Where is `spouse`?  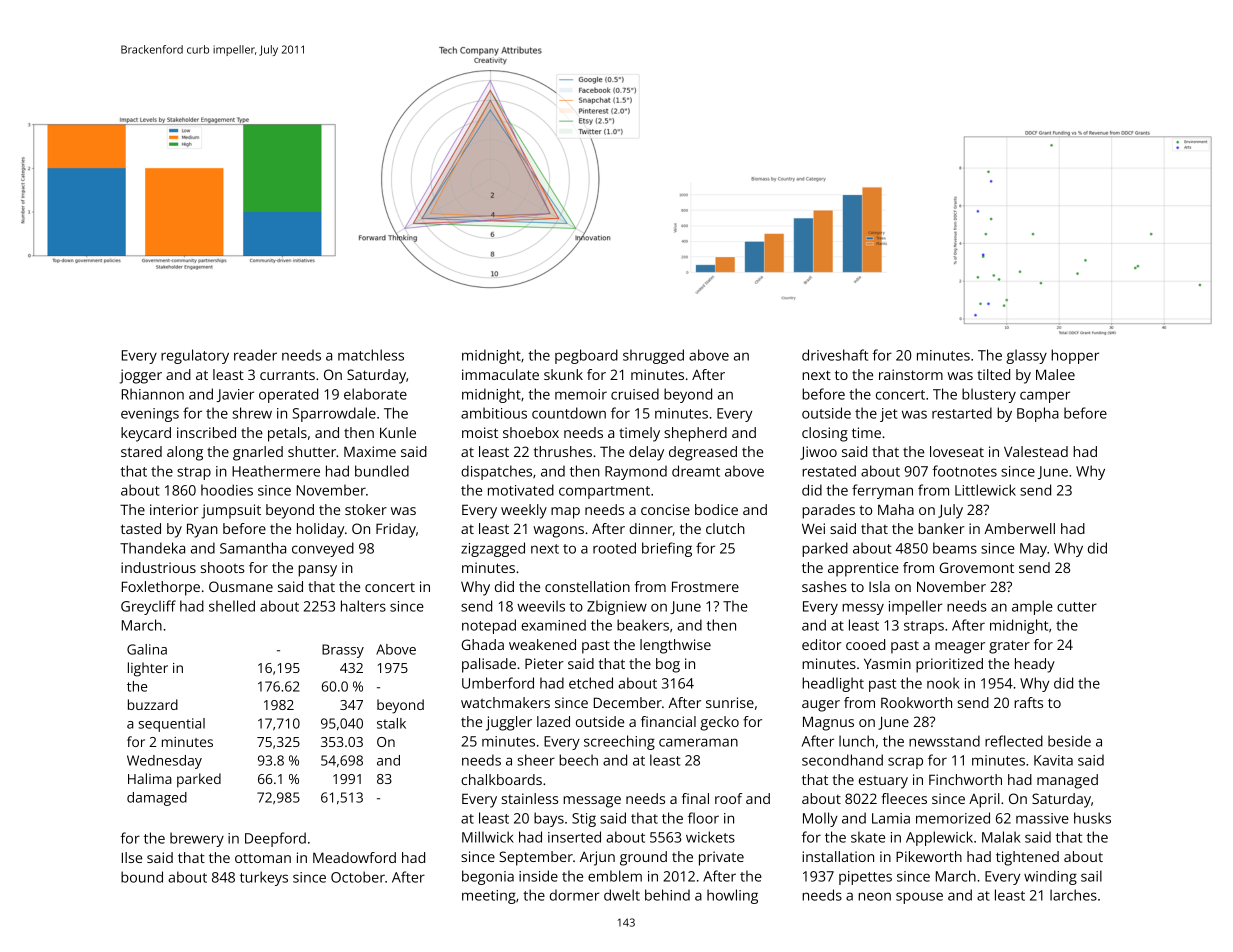
spouse is located at coordinates (919, 898).
